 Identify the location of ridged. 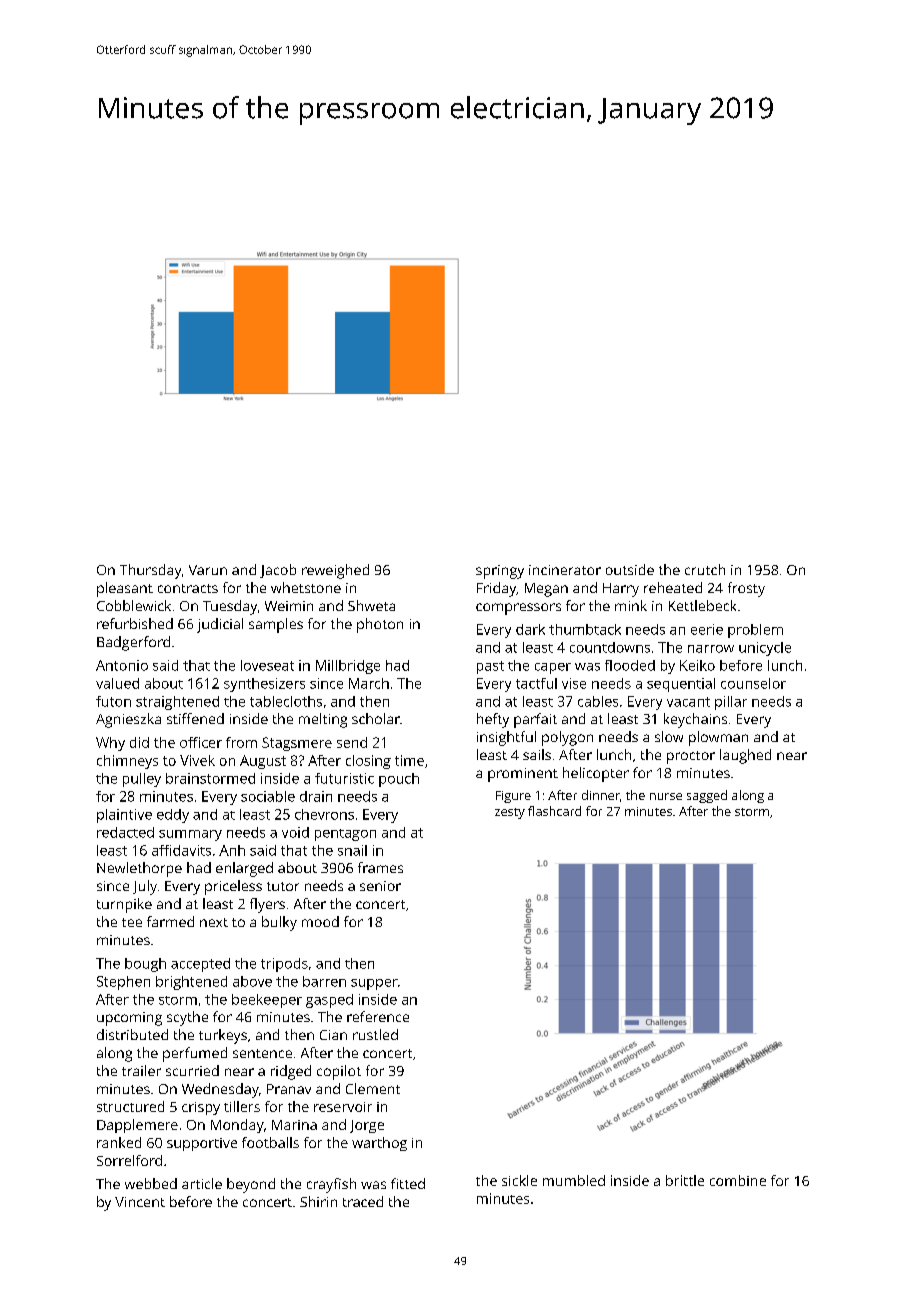
(291, 1072).
